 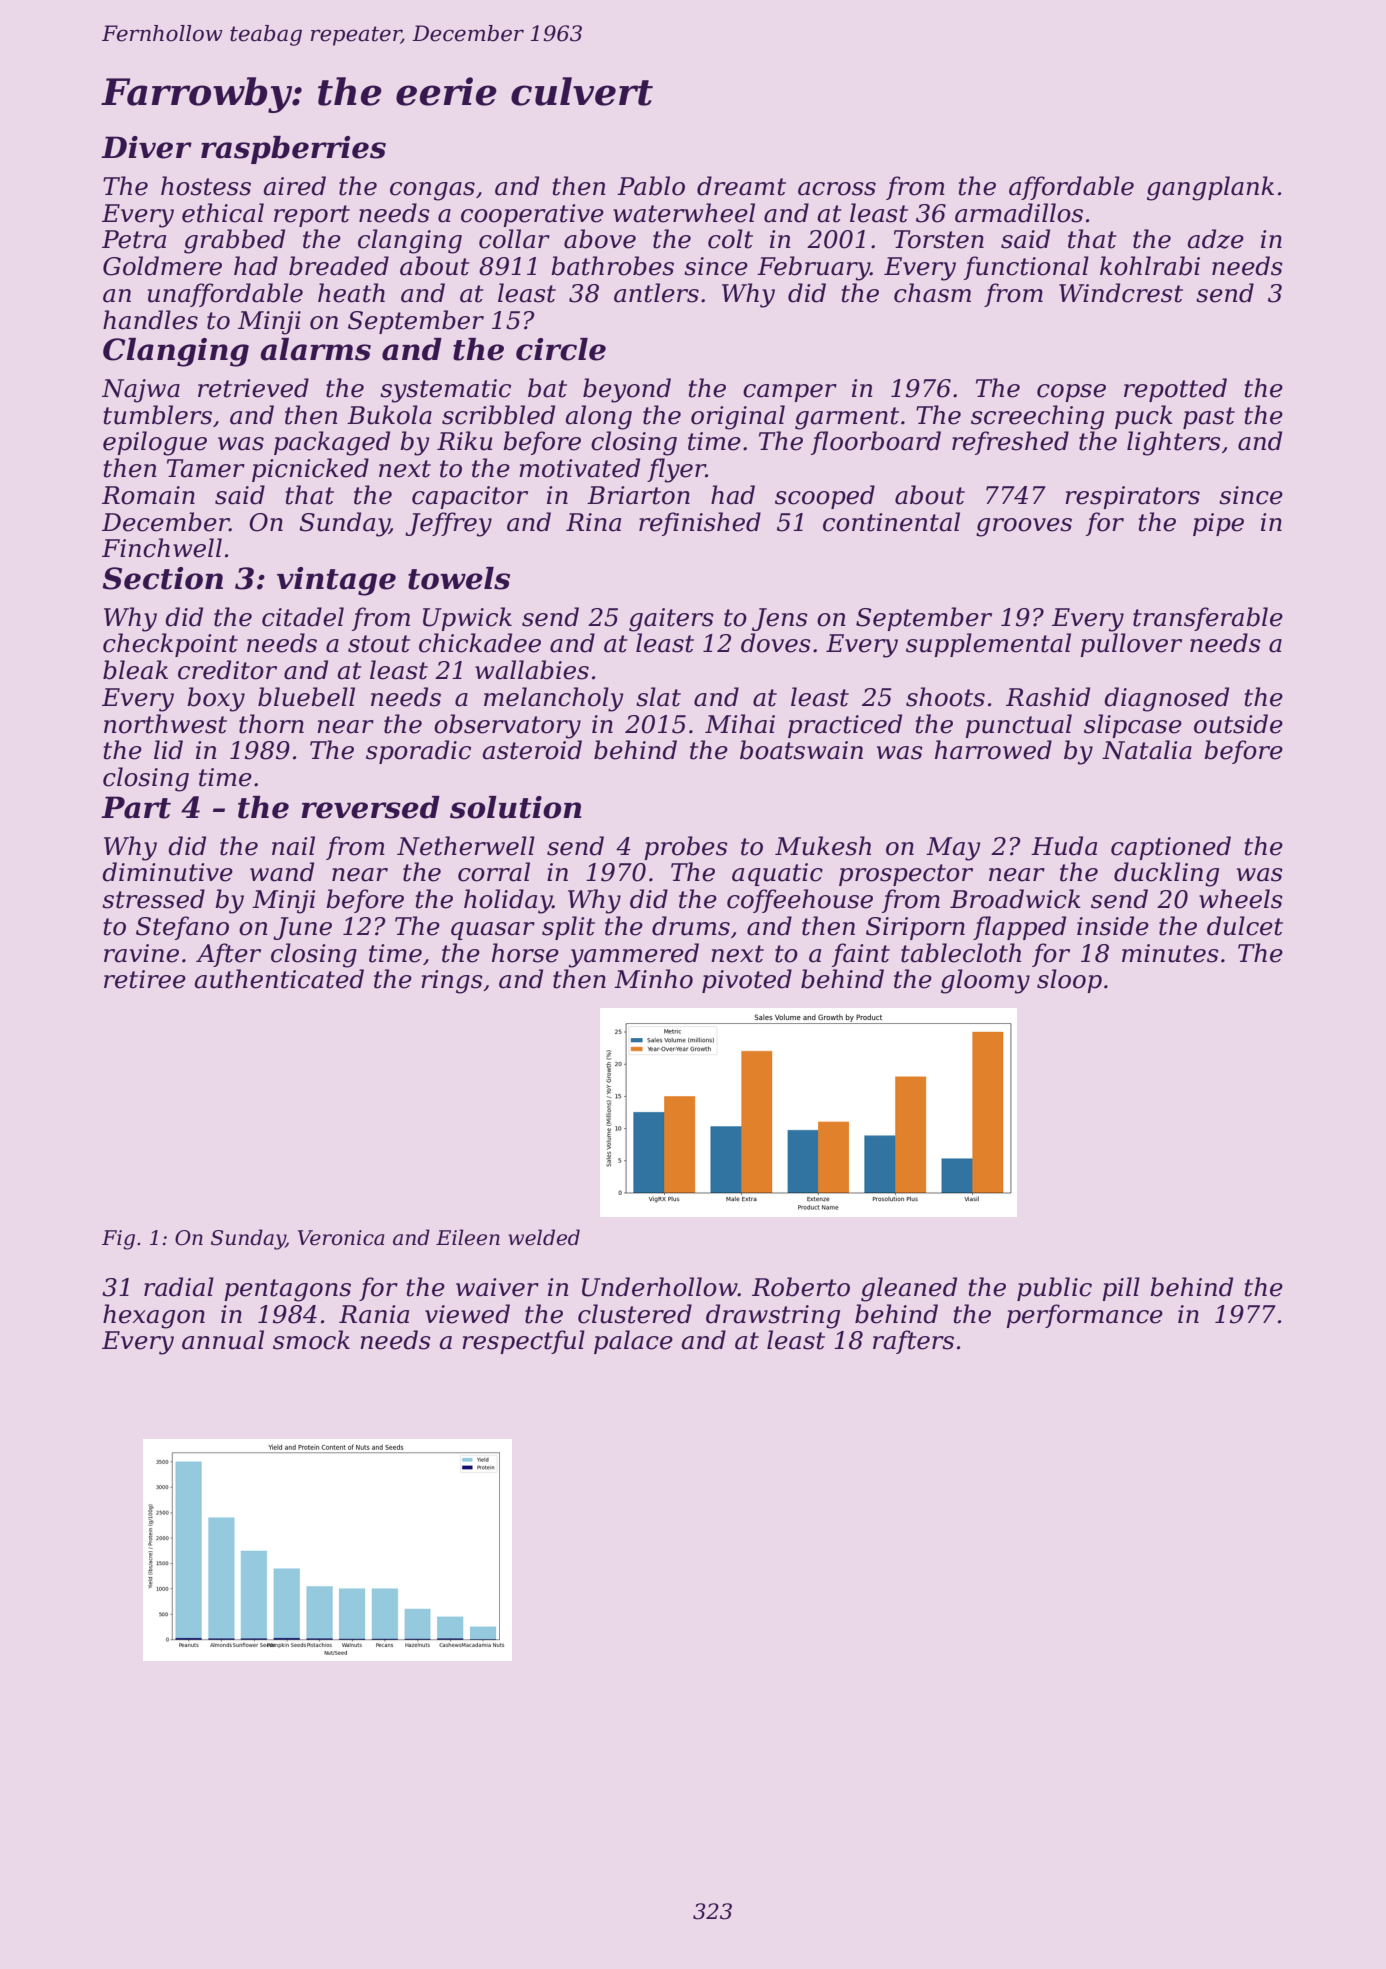 What do you see at coordinates (1215, 239) in the screenshot?
I see `adze` at bounding box center [1215, 239].
